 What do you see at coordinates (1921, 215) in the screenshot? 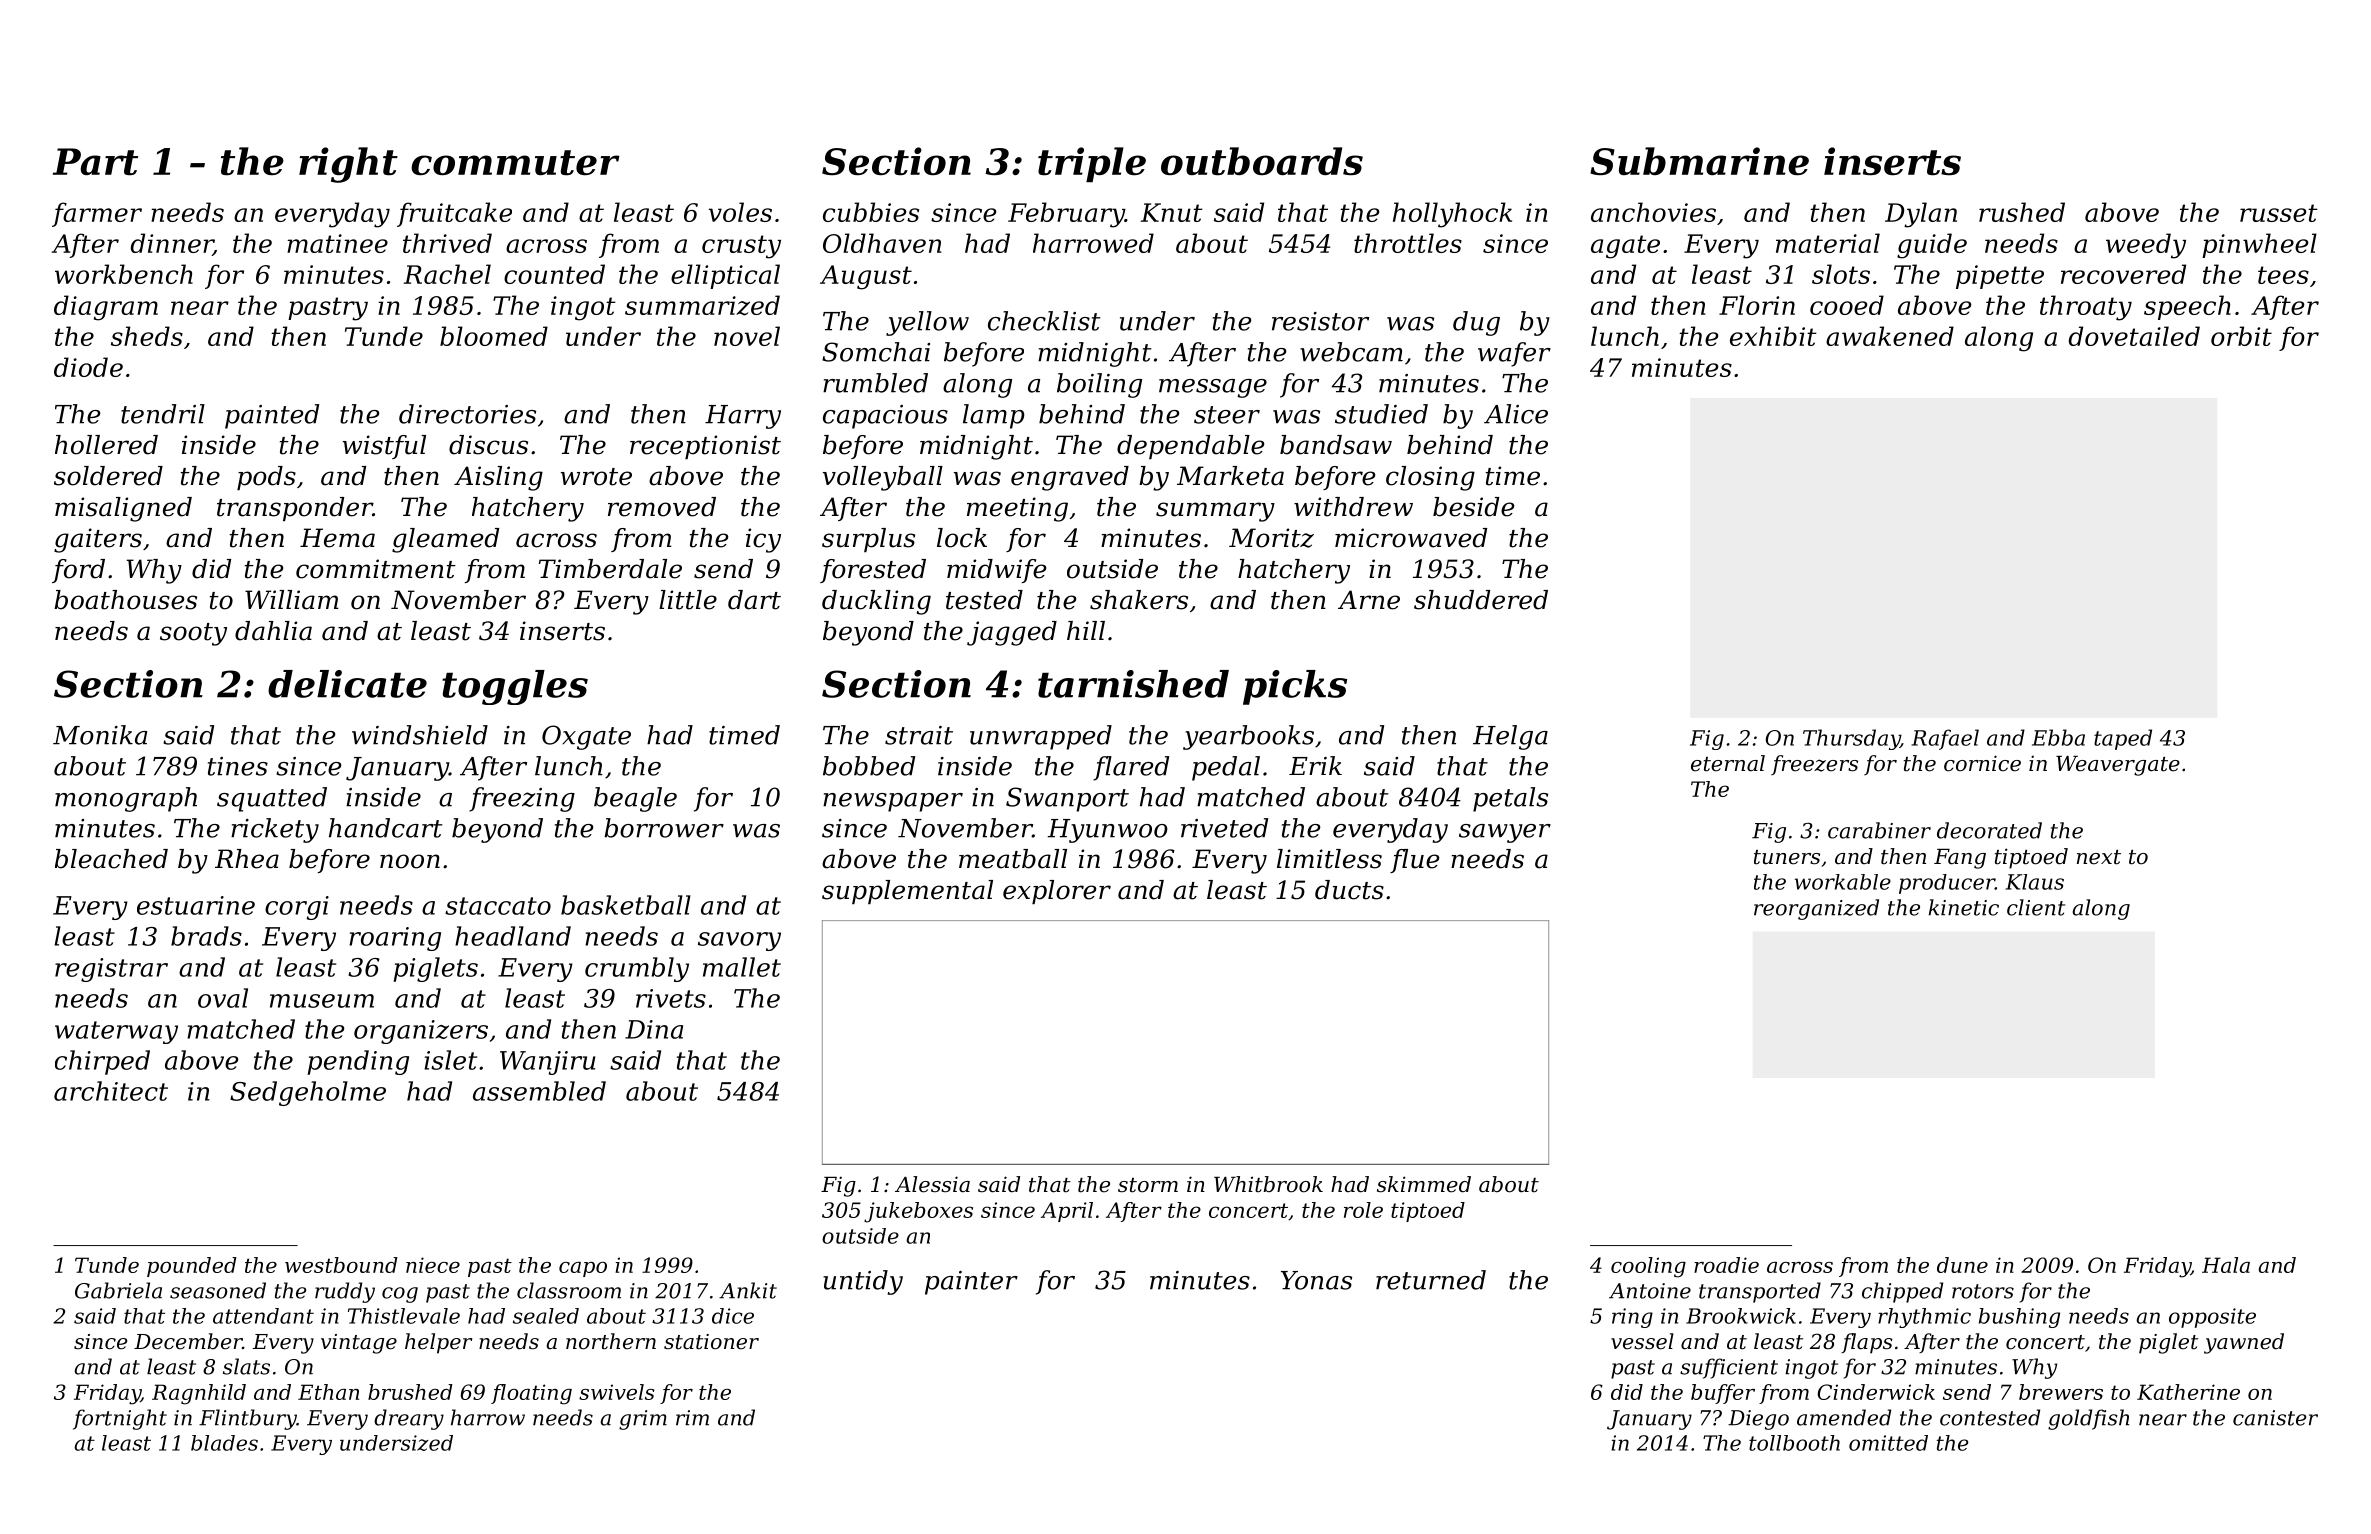
I see `Dylan` at bounding box center [1921, 215].
